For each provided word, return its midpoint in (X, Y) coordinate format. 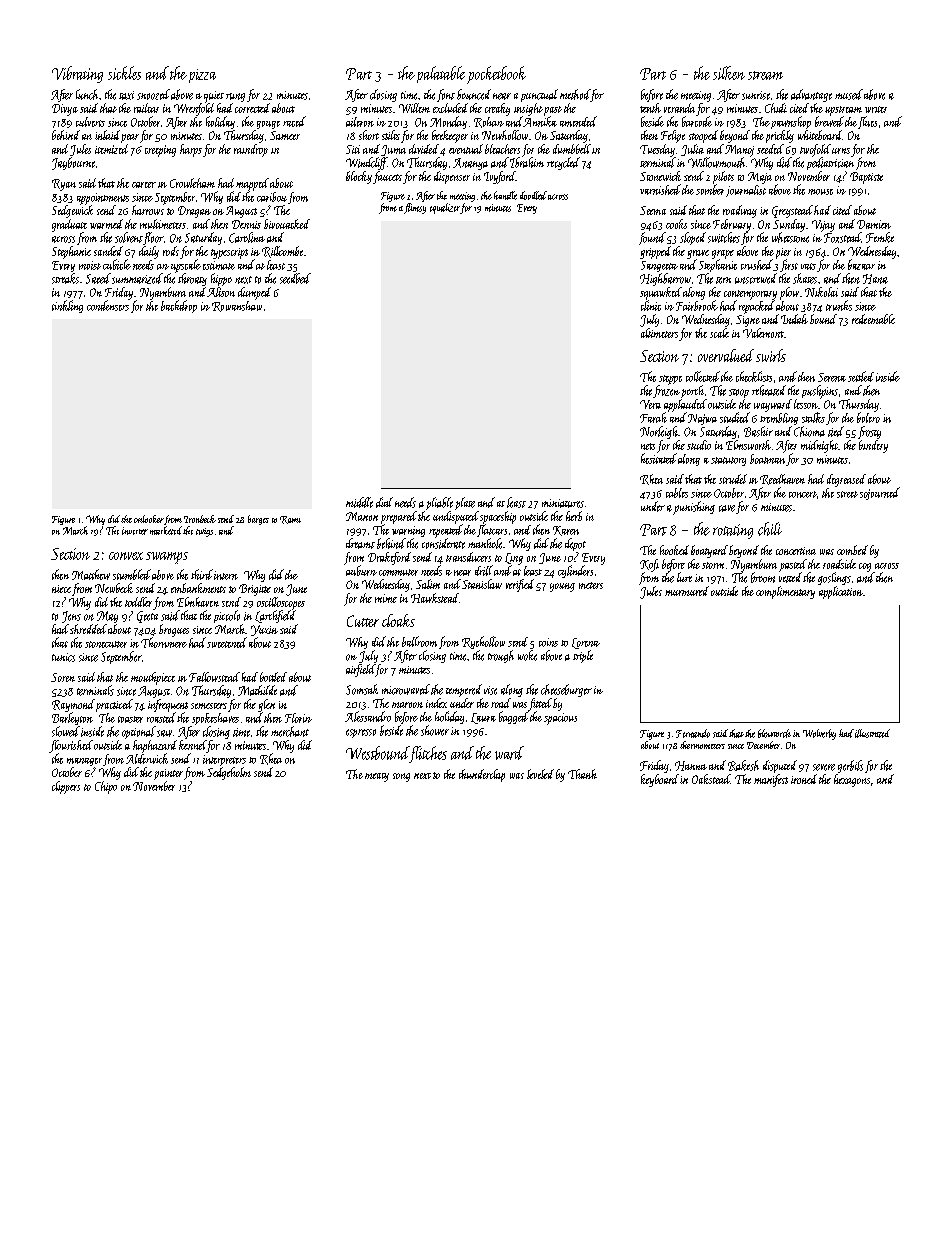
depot (575, 544)
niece (61, 589)
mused (849, 94)
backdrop (179, 306)
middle (359, 502)
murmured (687, 591)
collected (703, 376)
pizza (202, 76)
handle (505, 195)
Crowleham (192, 183)
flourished (71, 746)
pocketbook (496, 75)
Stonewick (660, 176)
